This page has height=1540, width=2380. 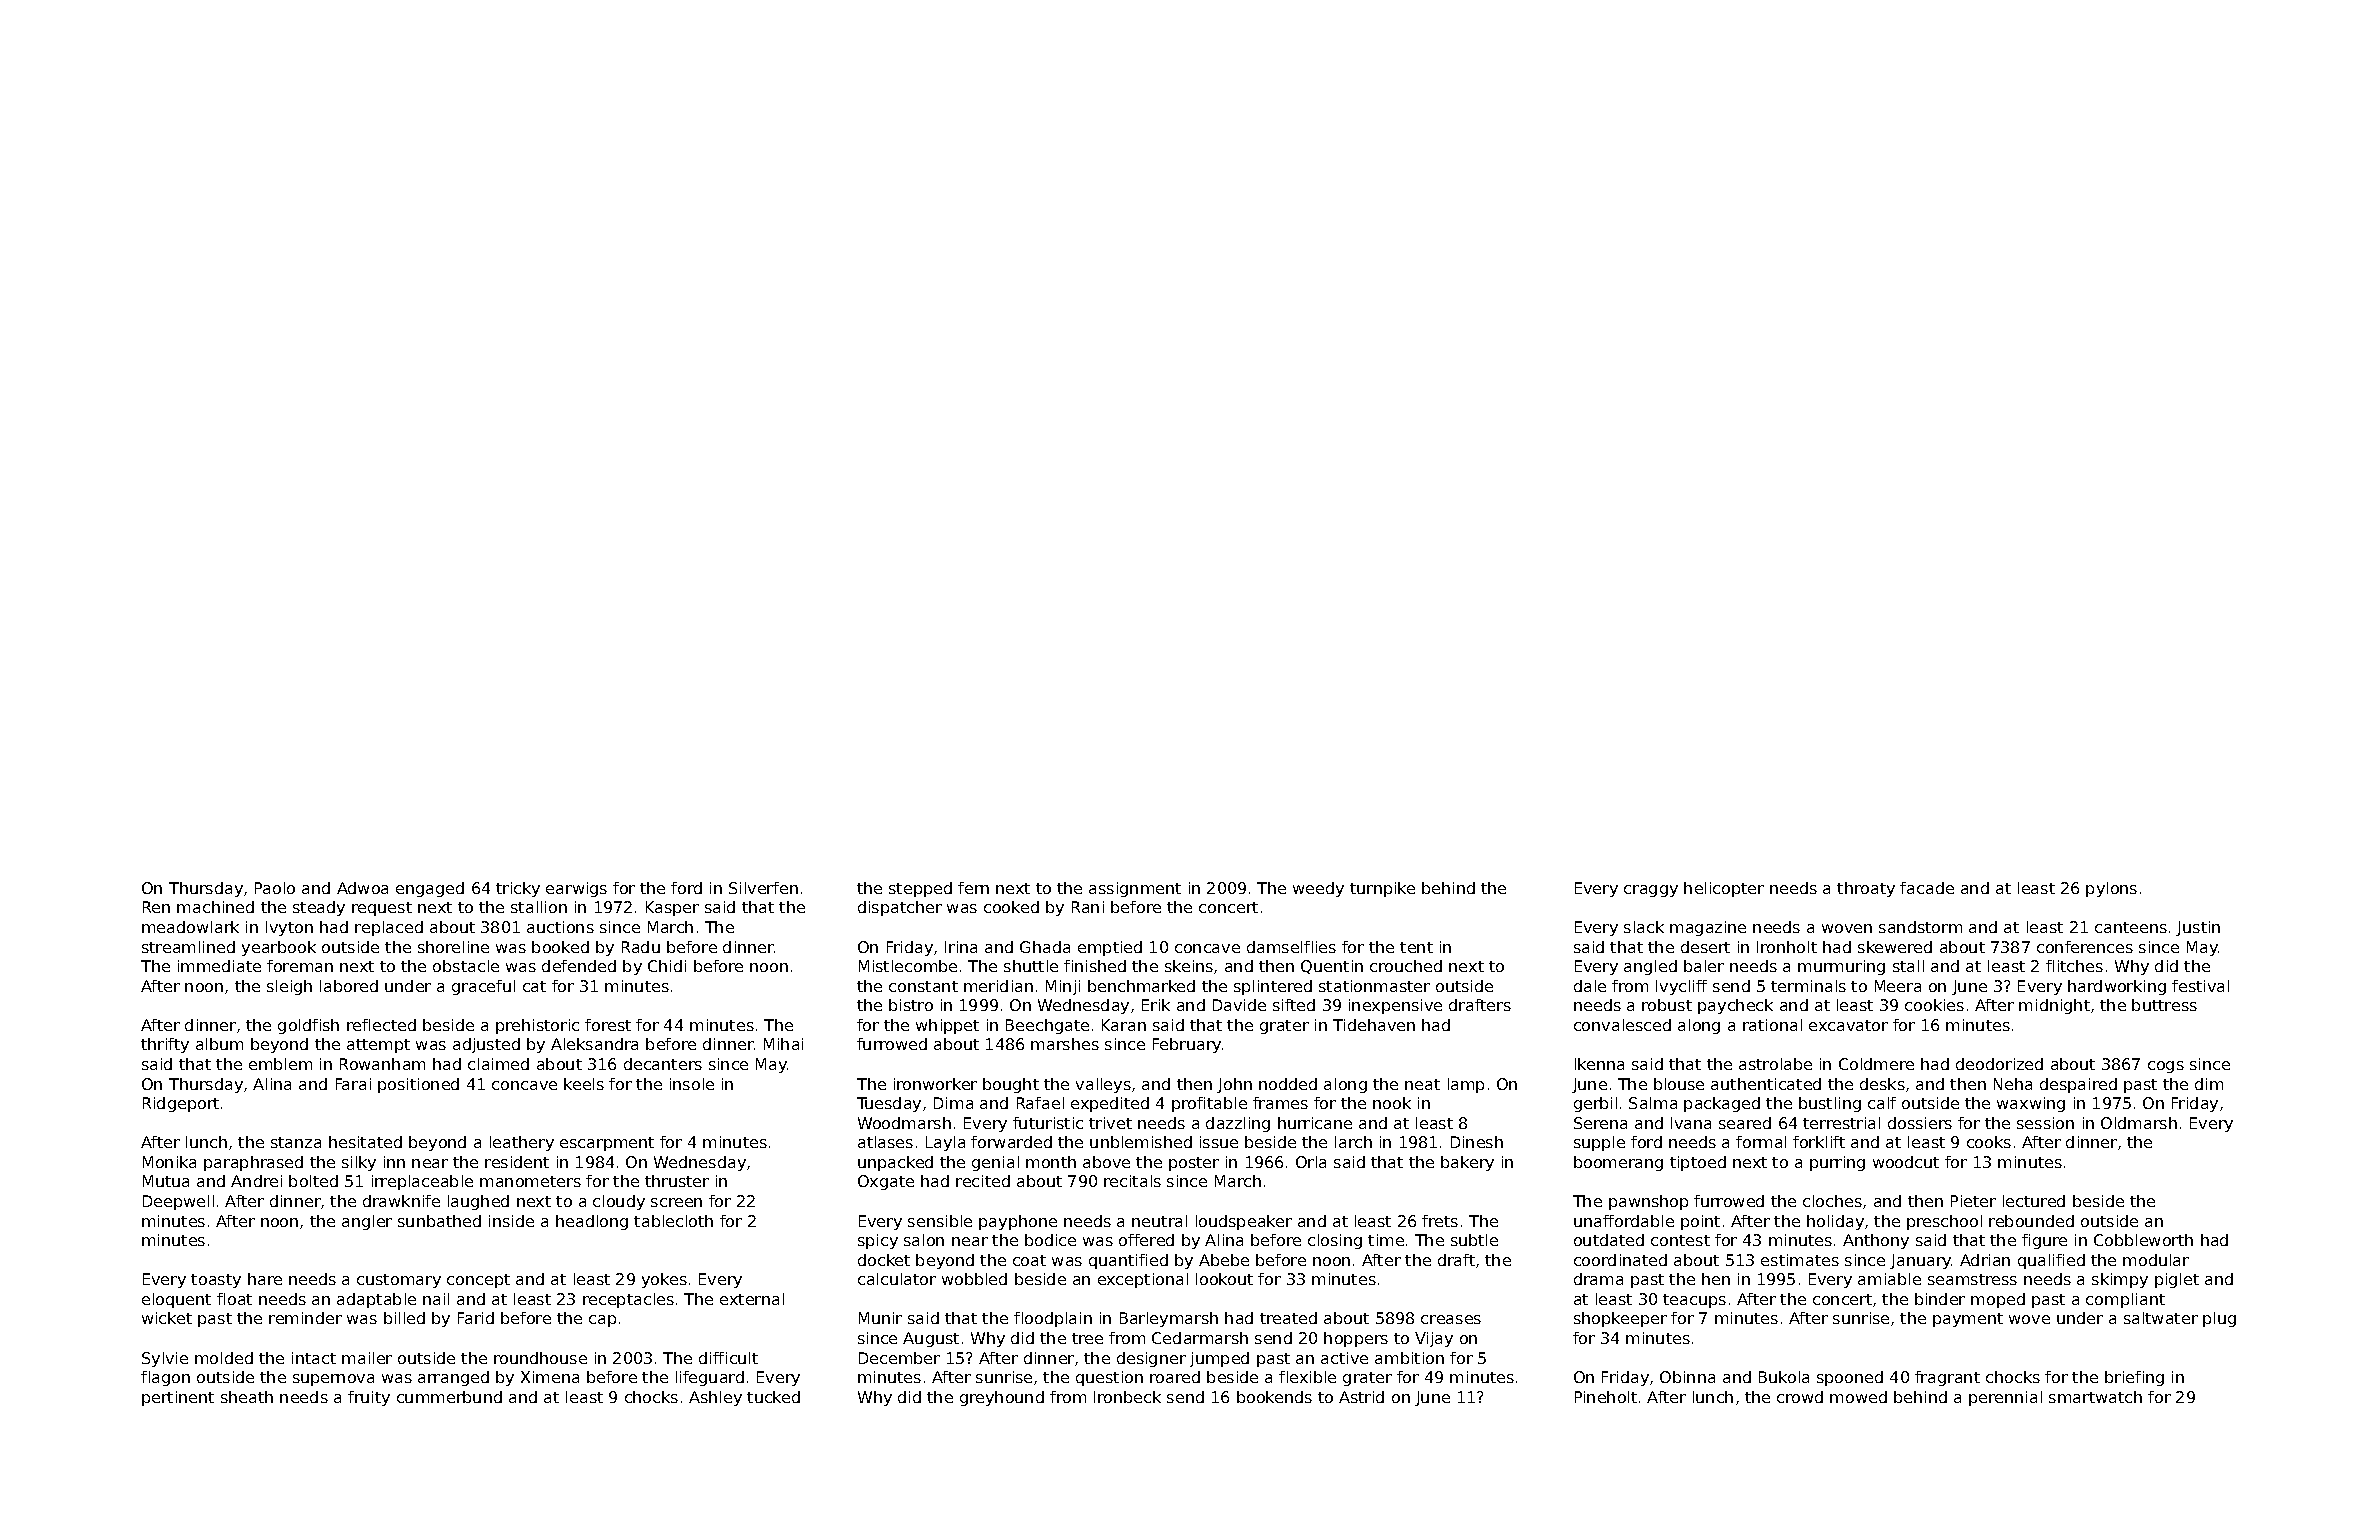 What do you see at coordinates (165, 1045) in the page?
I see `thrifty` at bounding box center [165, 1045].
